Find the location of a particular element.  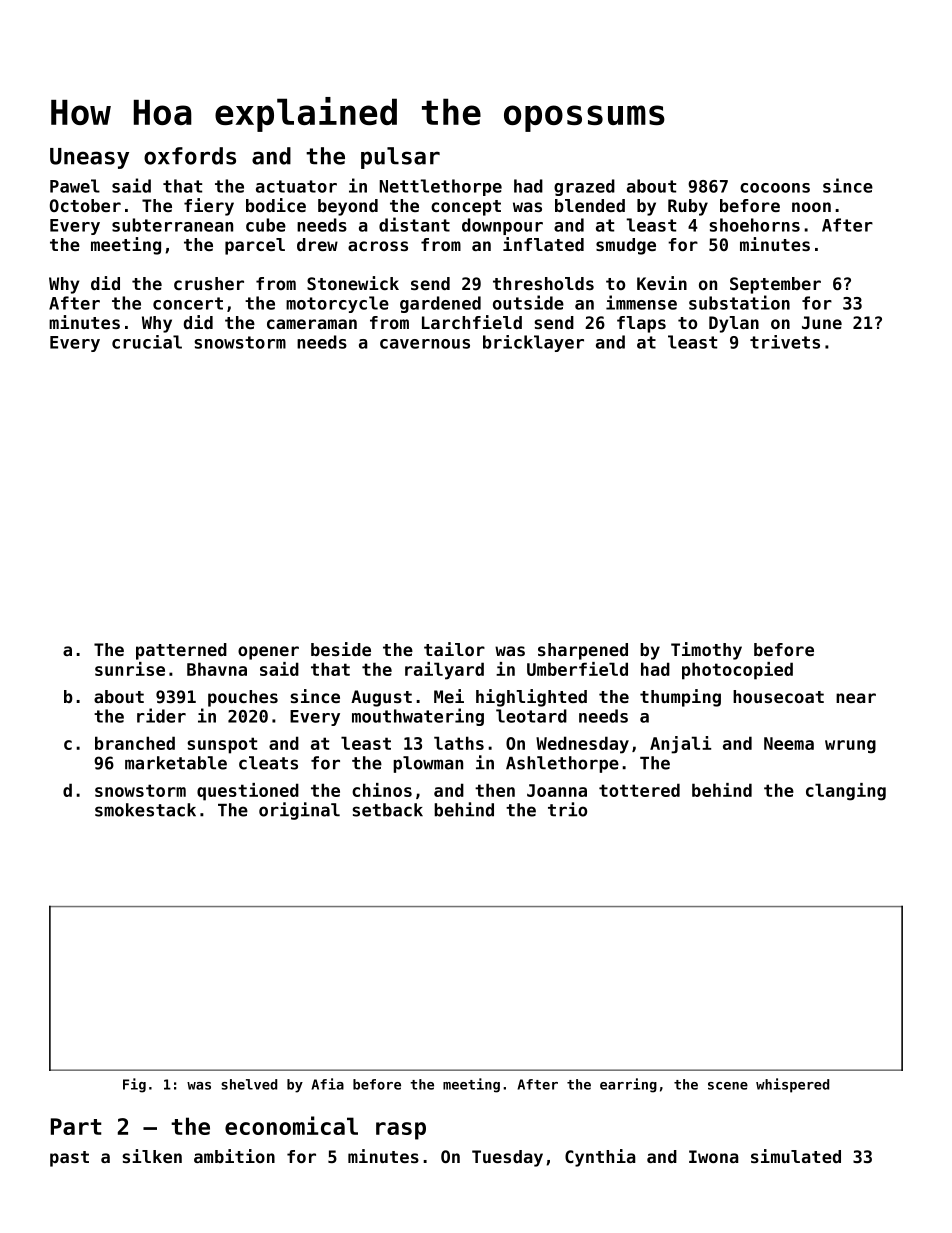

cavernous is located at coordinates (425, 344).
